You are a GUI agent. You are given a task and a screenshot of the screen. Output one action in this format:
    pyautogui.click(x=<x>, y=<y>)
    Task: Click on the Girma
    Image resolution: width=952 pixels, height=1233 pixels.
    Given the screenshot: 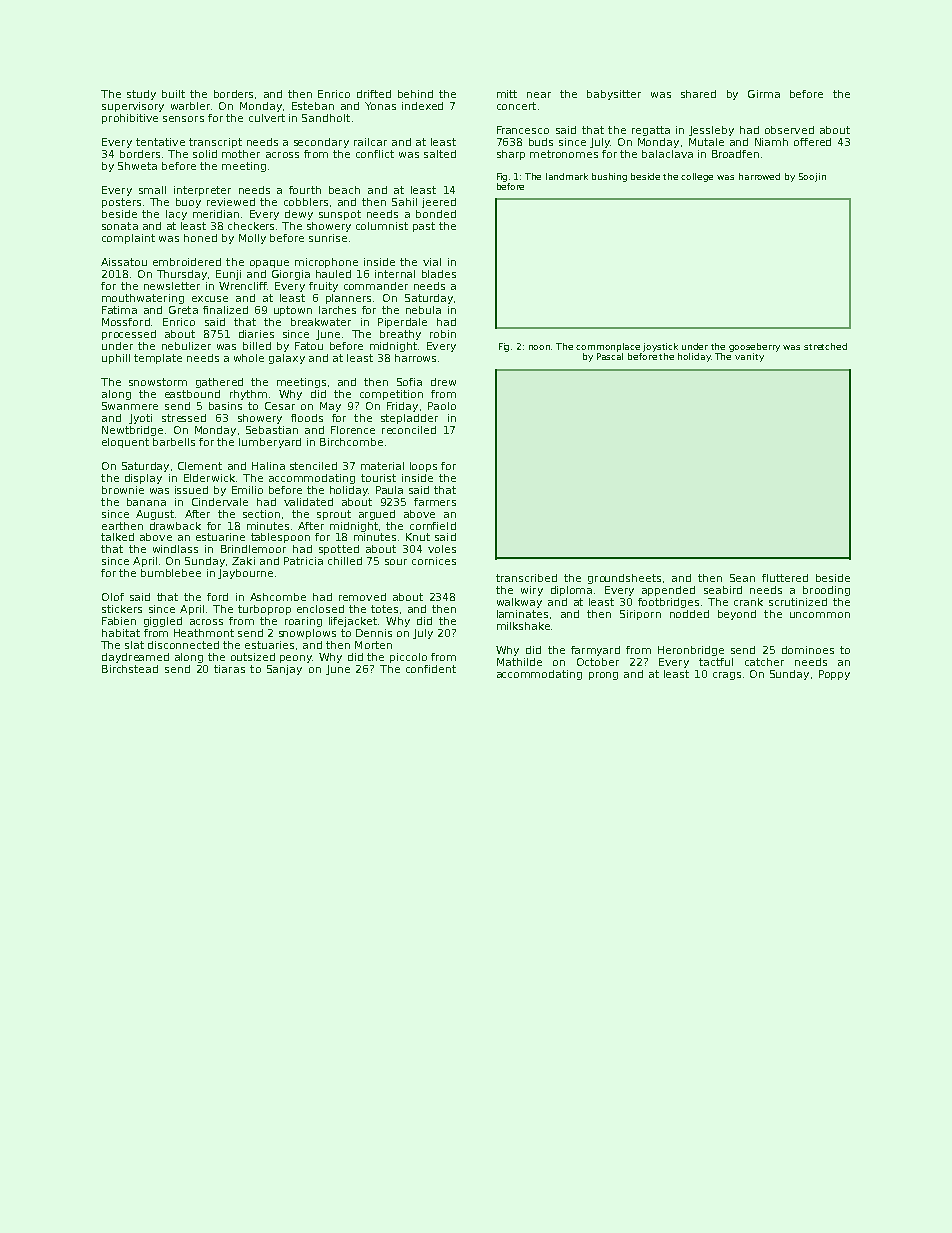 What is the action you would take?
    pyautogui.click(x=764, y=94)
